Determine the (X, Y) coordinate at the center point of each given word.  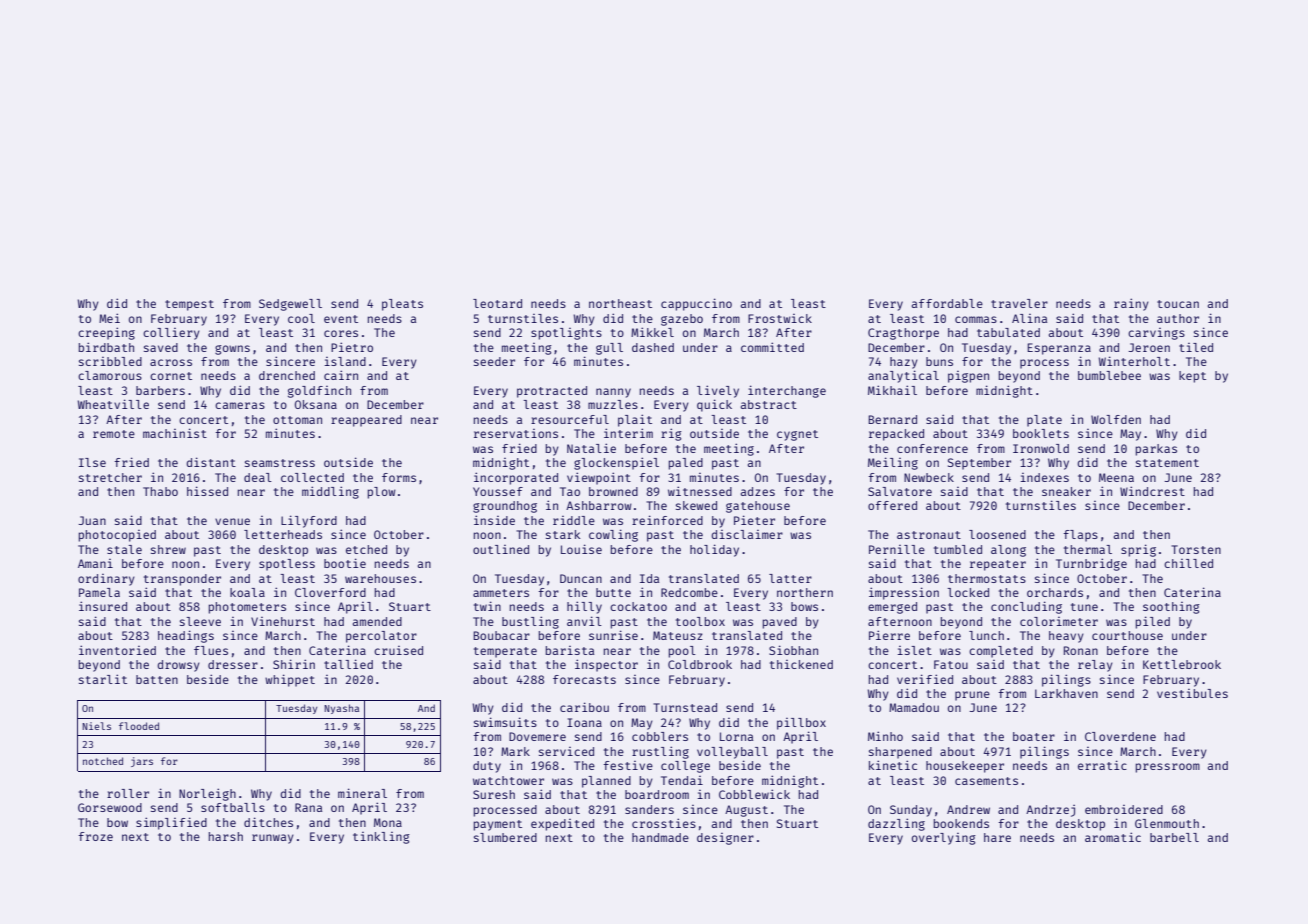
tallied (348, 664)
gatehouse (758, 507)
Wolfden (1116, 419)
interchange (787, 391)
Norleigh (207, 794)
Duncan (581, 578)
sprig (1138, 550)
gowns (232, 350)
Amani (95, 563)
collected (312, 477)
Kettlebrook (1182, 664)
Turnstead (685, 707)
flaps (1080, 536)
